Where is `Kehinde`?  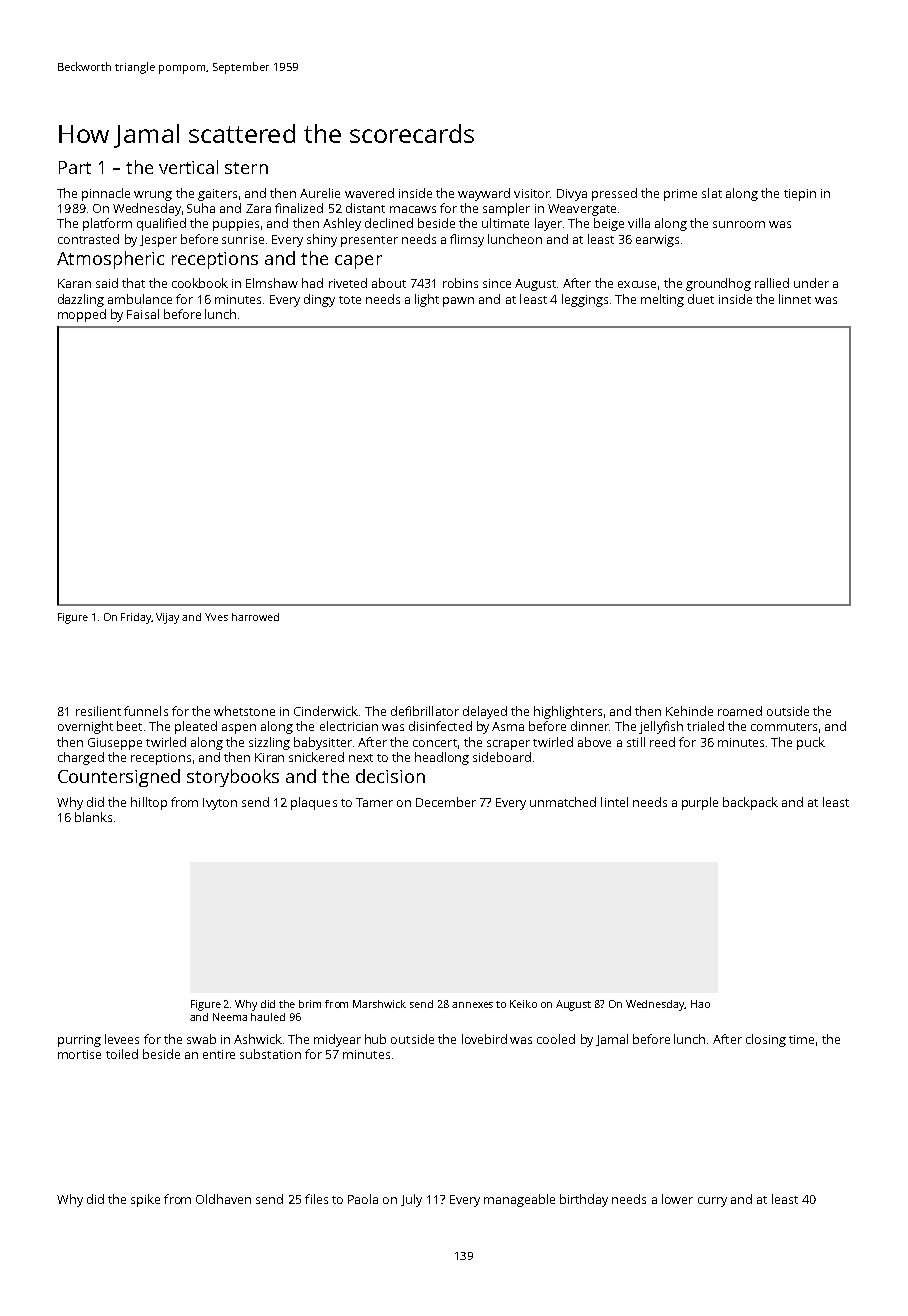 Kehinde is located at coordinates (689, 711).
